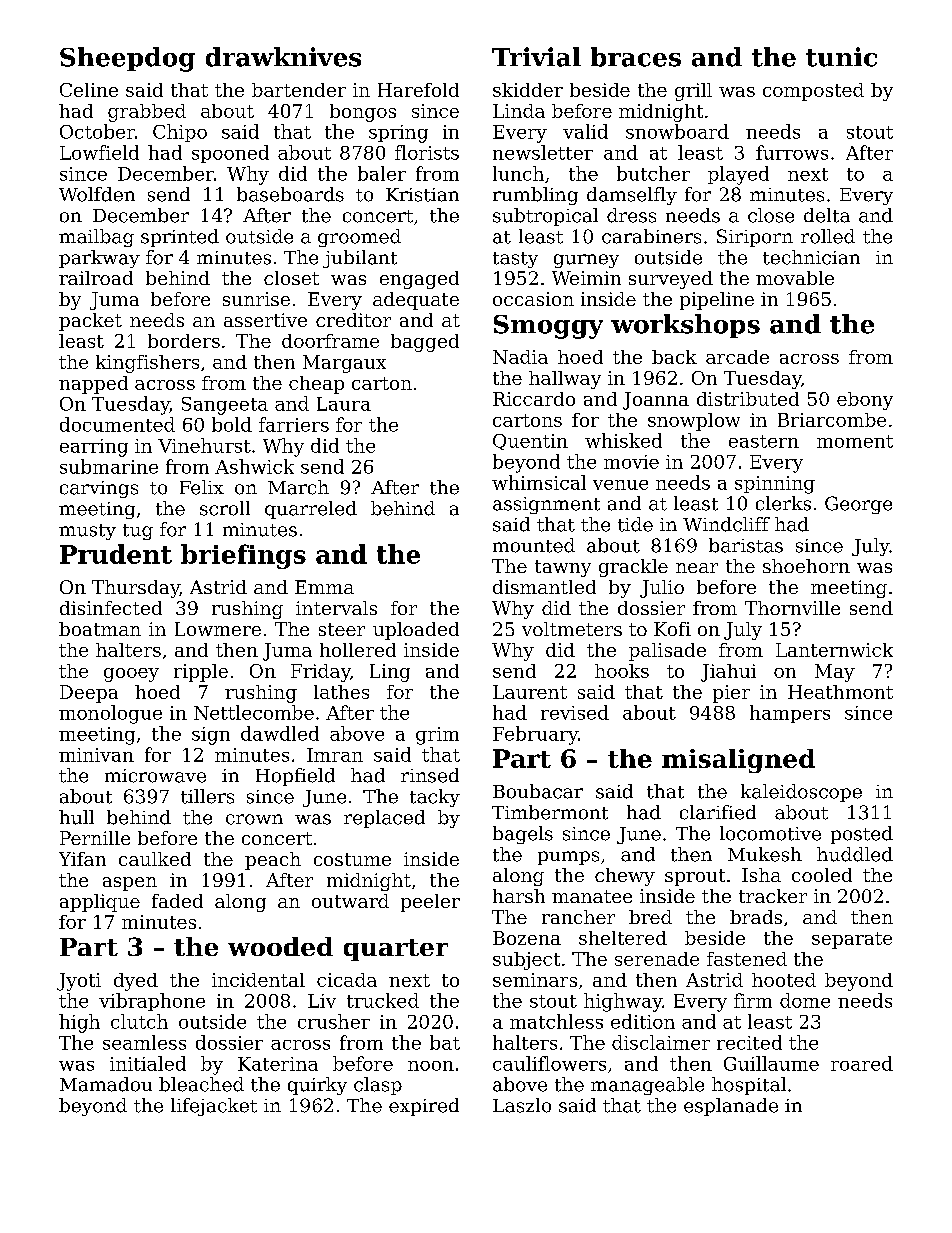 Image resolution: width=952 pixels, height=1233 pixels. I want to click on replaced, so click(384, 819).
